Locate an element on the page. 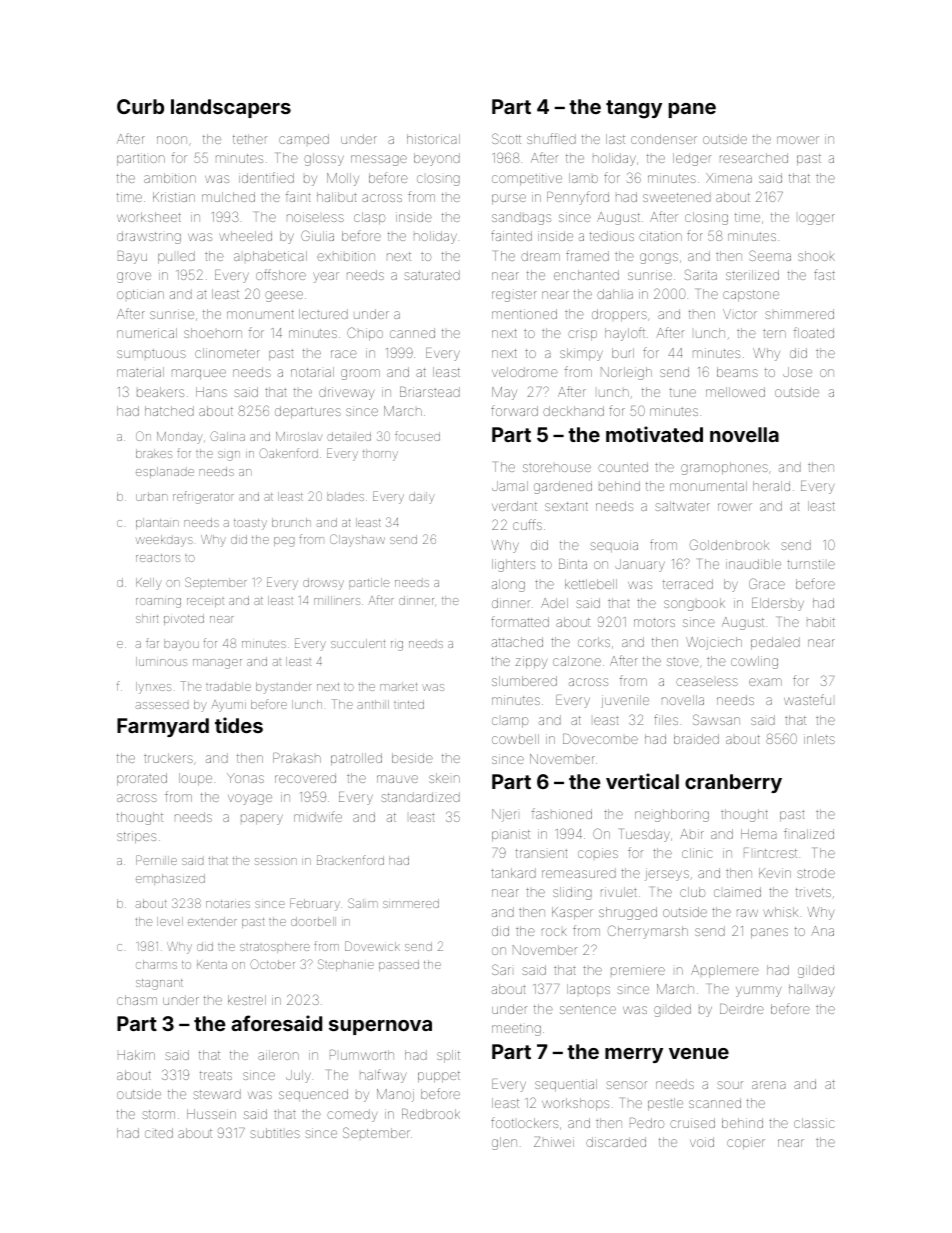 The width and height of the page is (952, 1233). hatched is located at coordinates (169, 411).
